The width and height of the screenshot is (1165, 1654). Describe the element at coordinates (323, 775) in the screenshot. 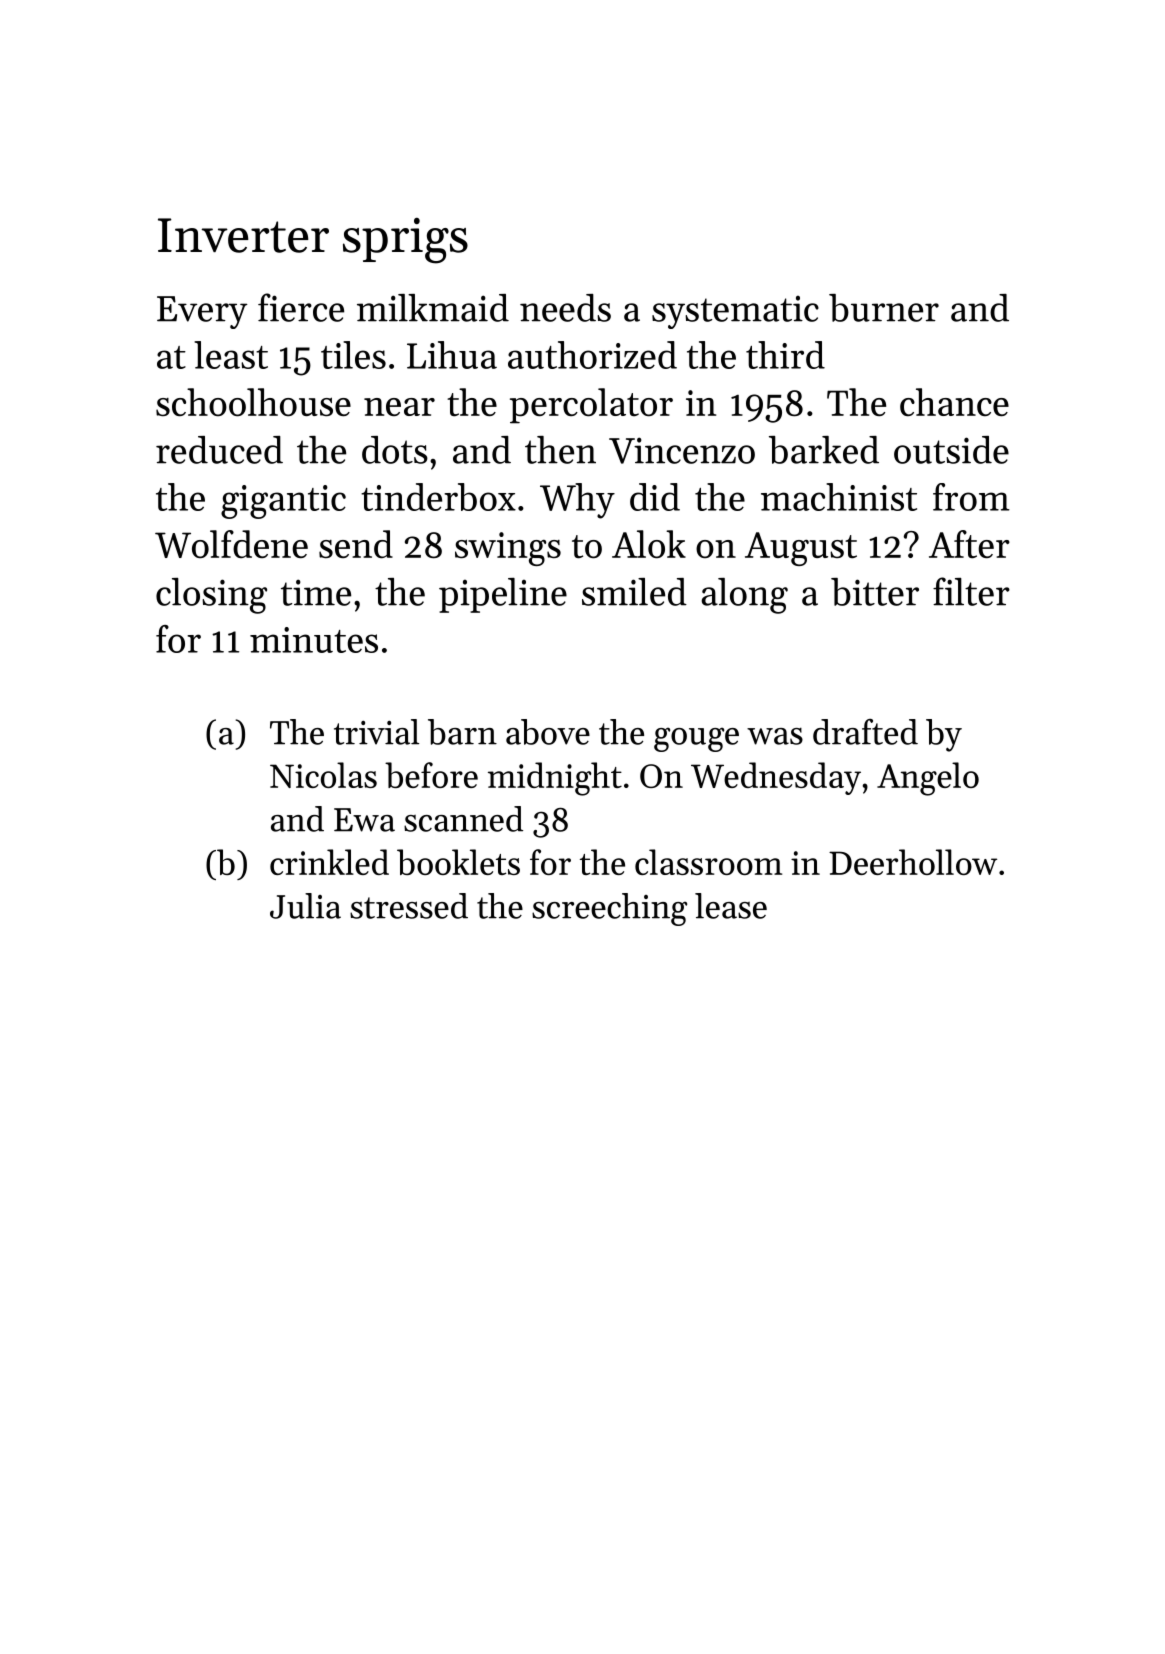

I see `Nicolas` at that location.
